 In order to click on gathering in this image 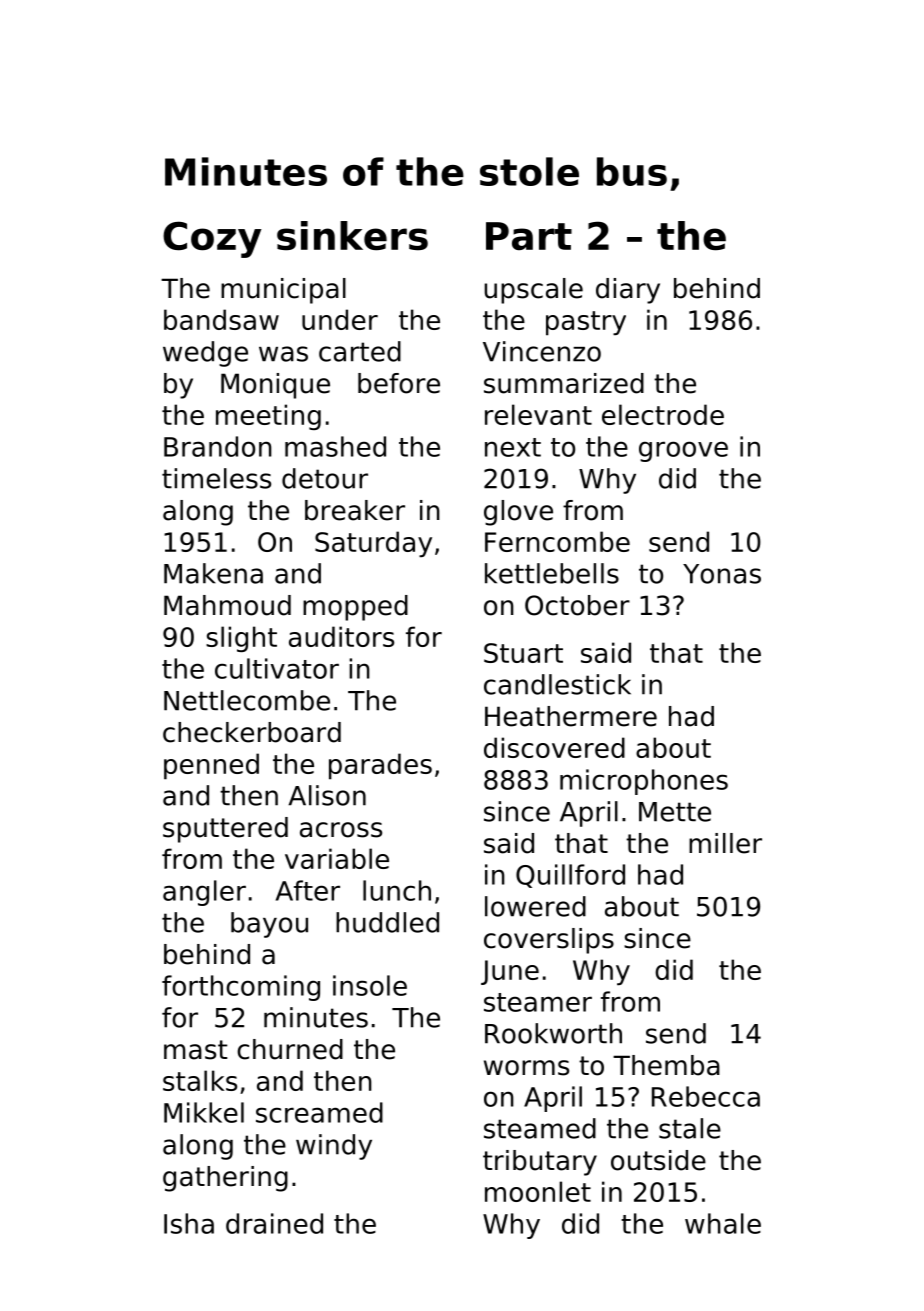, I will do `click(225, 1179)`.
